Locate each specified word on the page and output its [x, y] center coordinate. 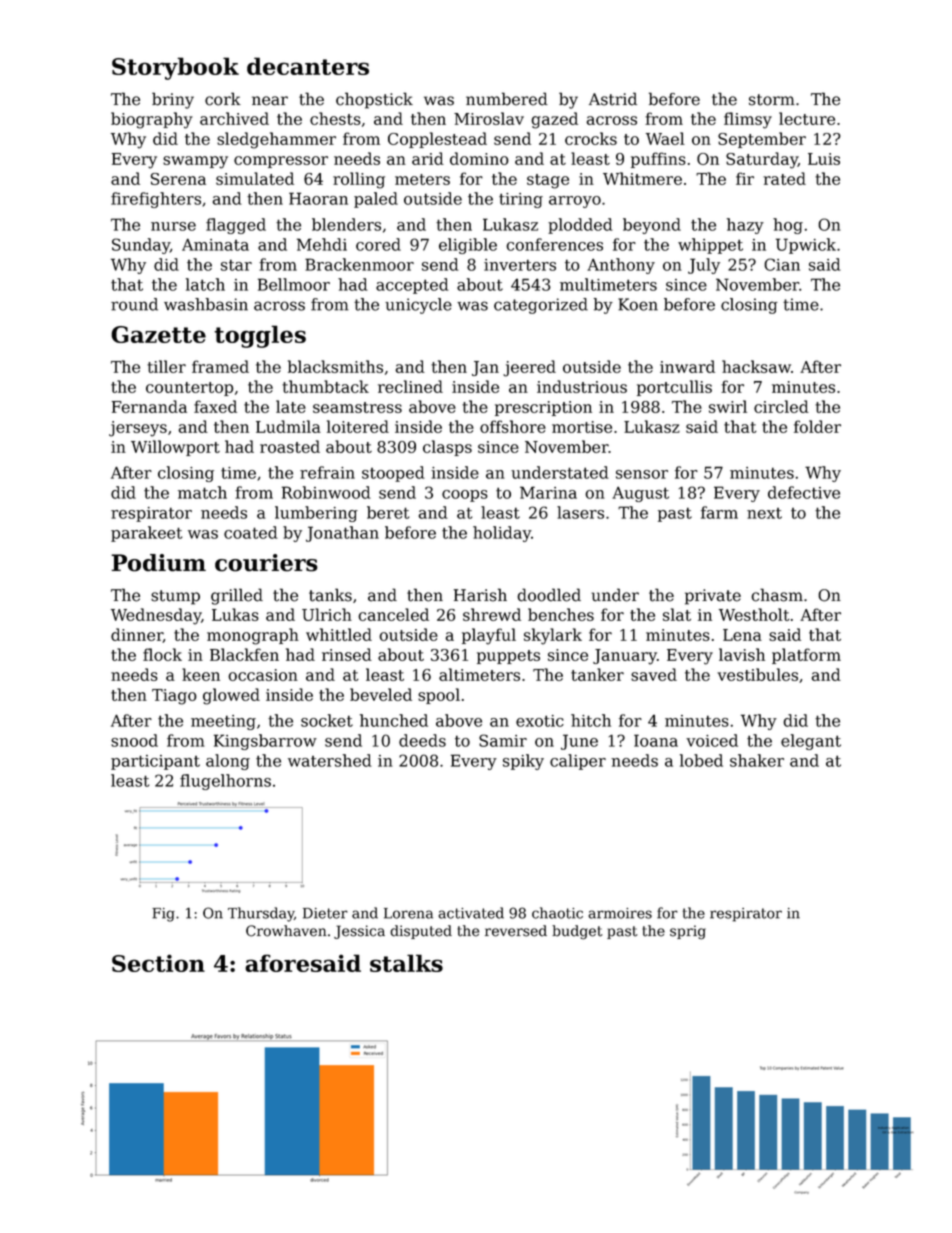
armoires [620, 913]
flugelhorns [225, 782]
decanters [308, 66]
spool [439, 696]
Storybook [175, 68]
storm [772, 100]
